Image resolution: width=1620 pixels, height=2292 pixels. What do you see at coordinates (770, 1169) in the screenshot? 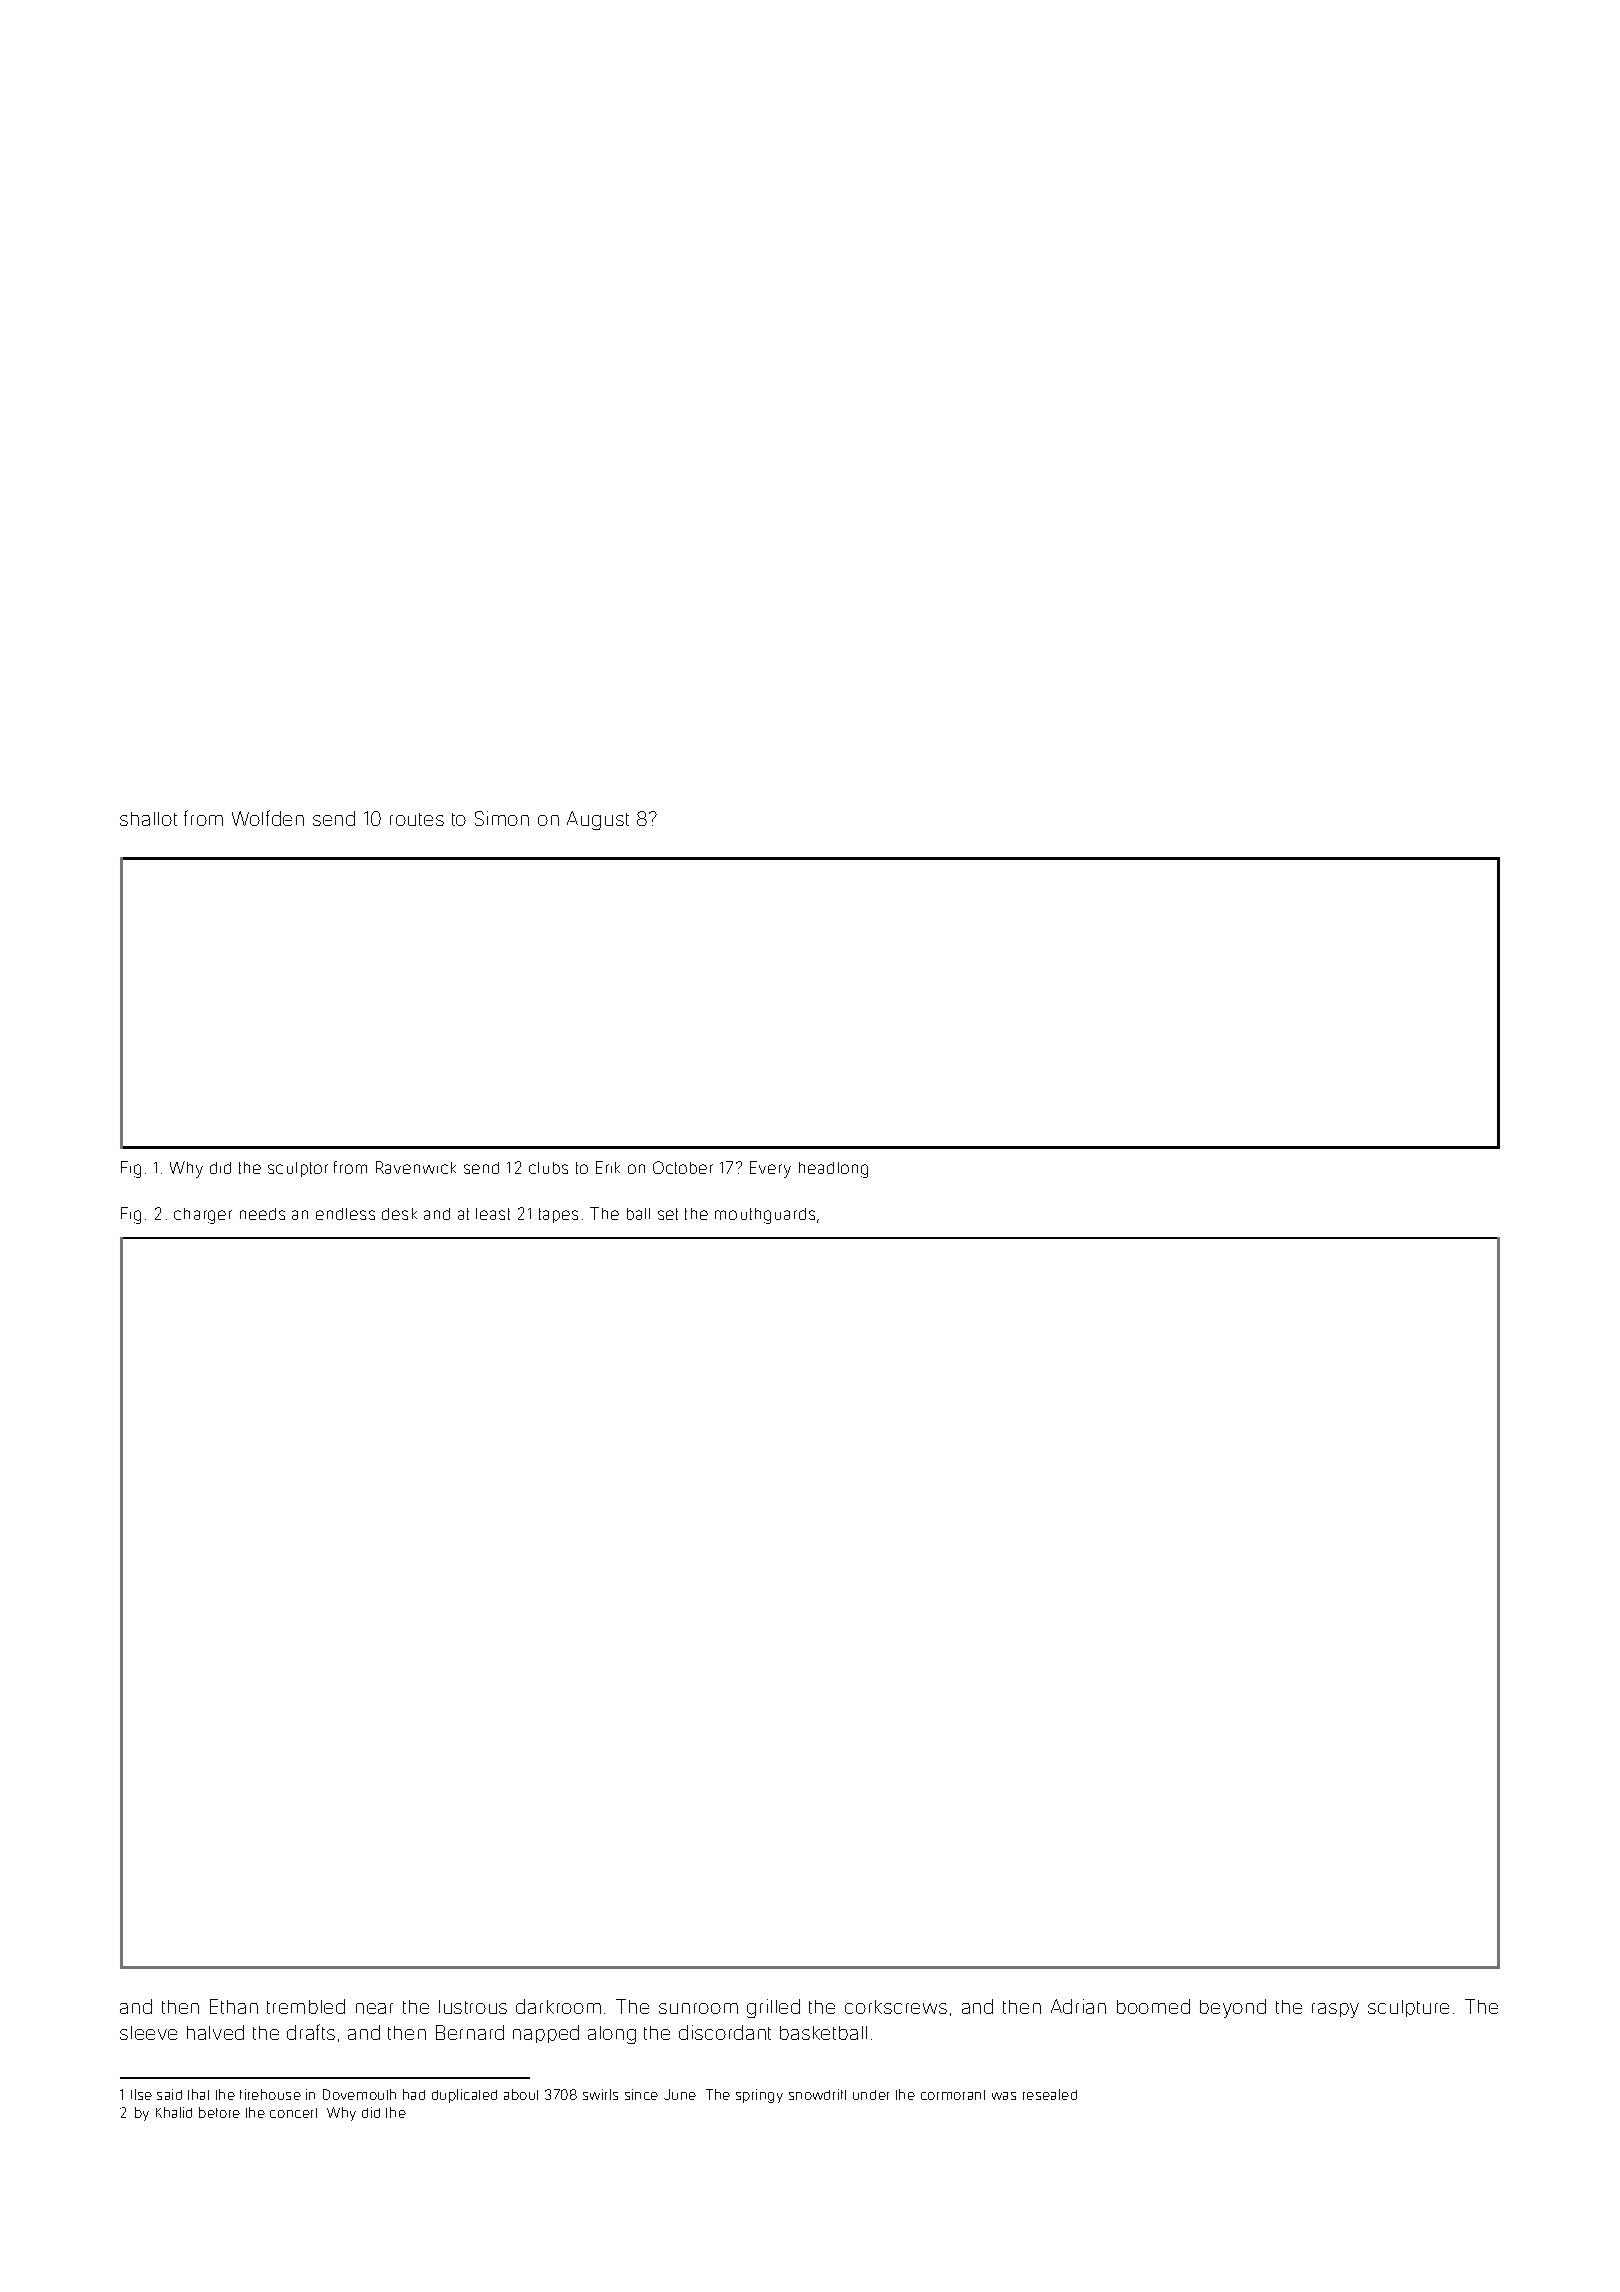
I see `Every` at bounding box center [770, 1169].
